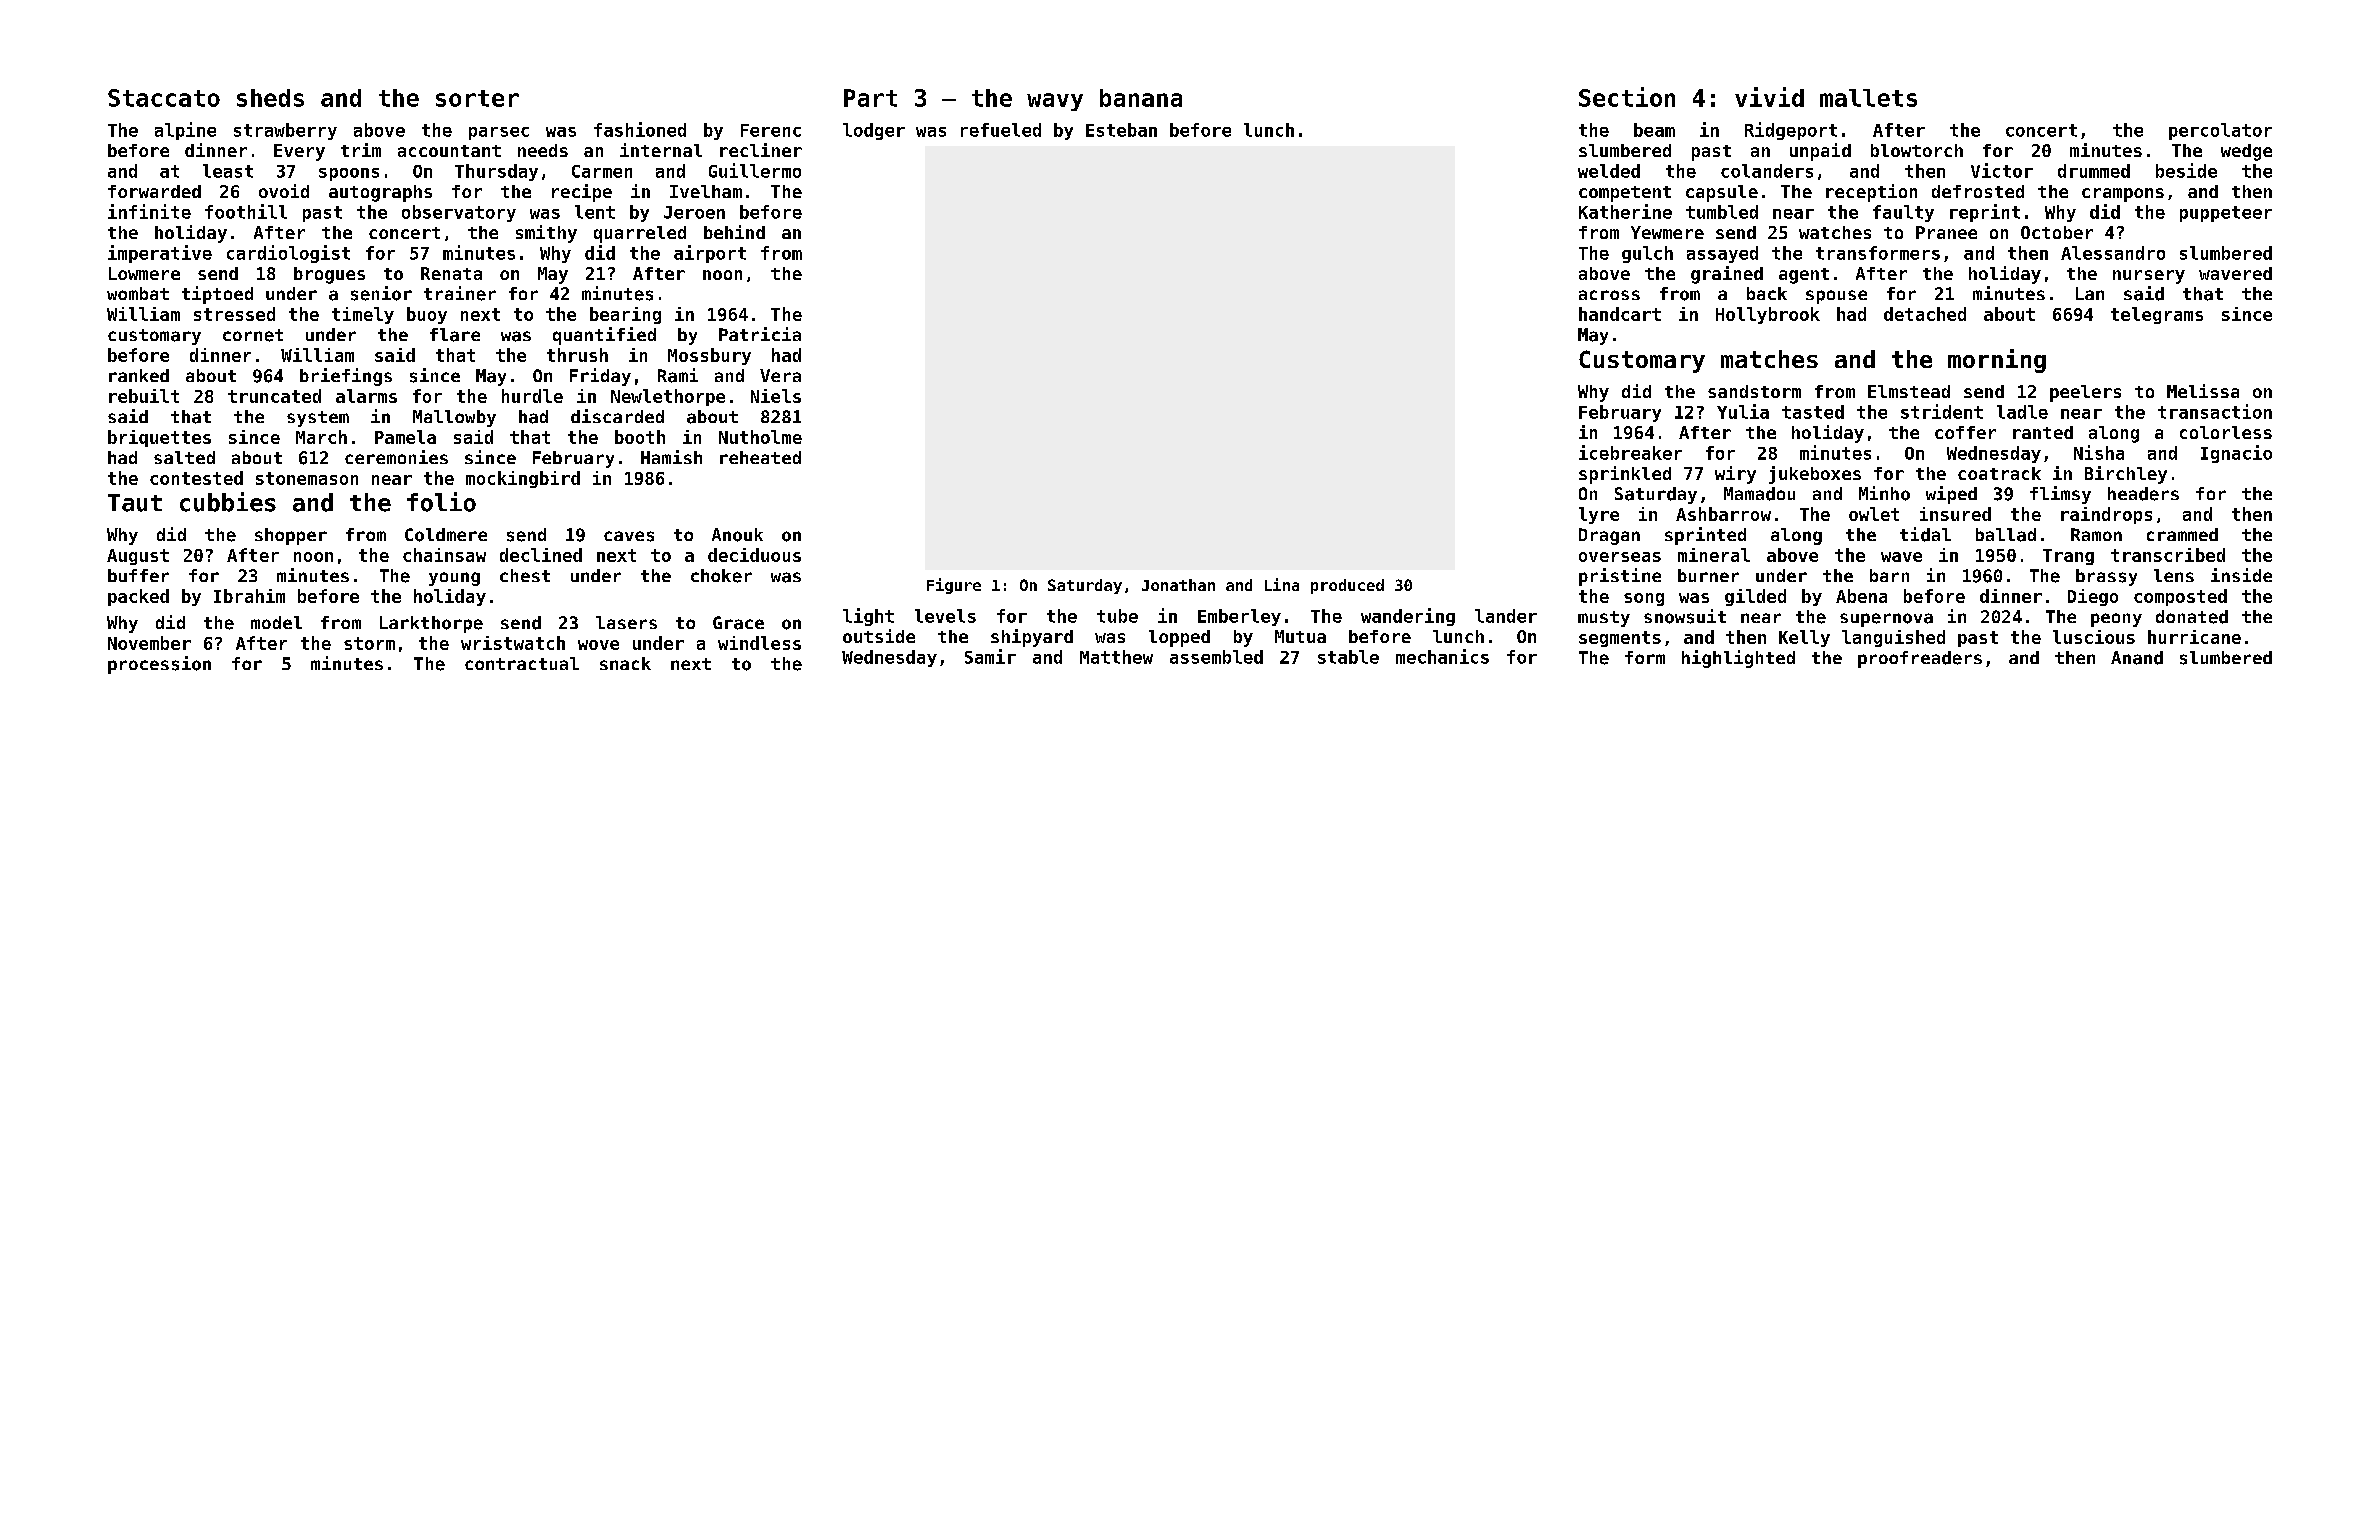 The height and width of the document is (1540, 2380). Describe the element at coordinates (2192, 617) in the document. I see `donated` at that location.
